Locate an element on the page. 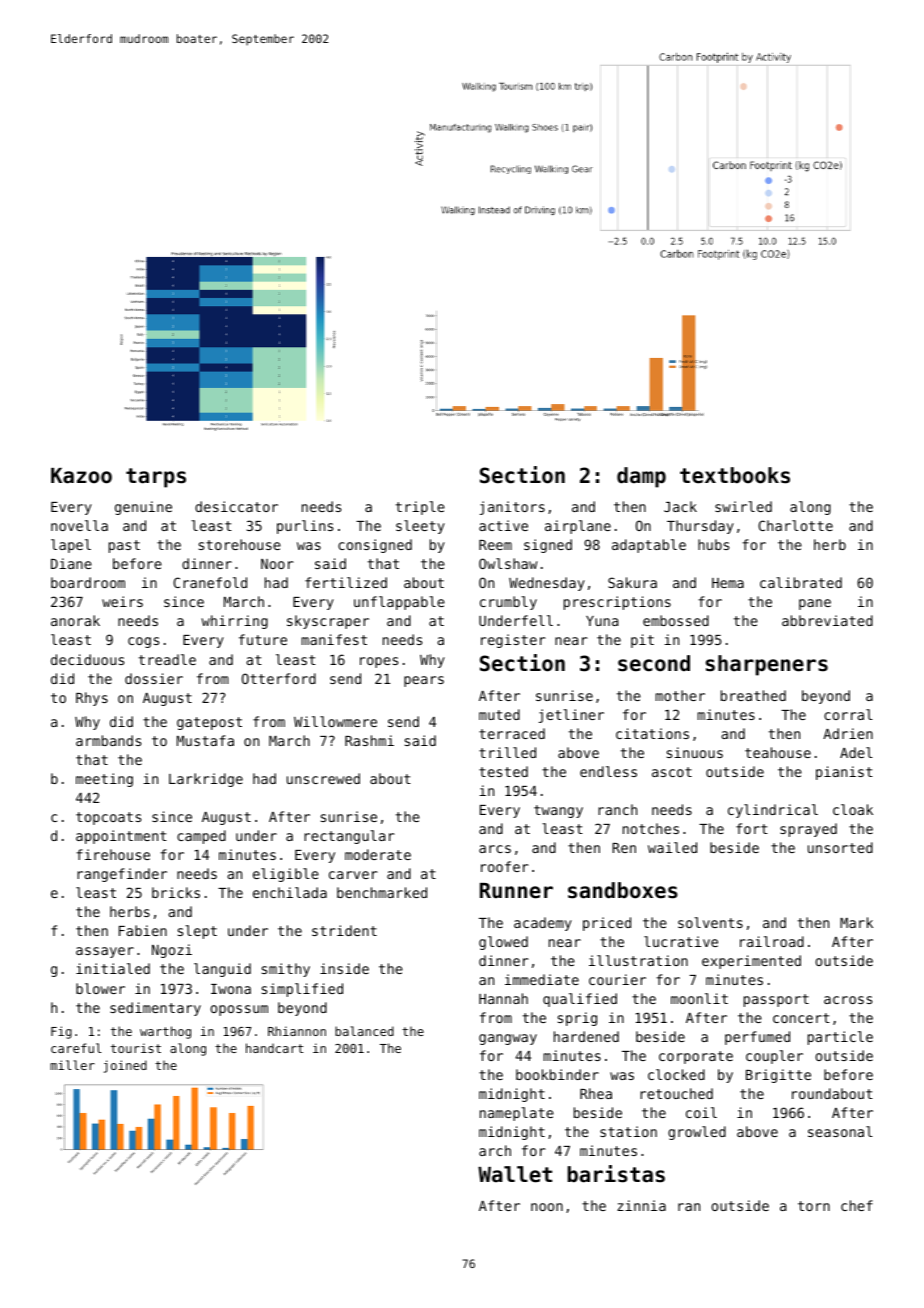 Image resolution: width=924 pixels, height=1308 pixels. citations is located at coordinates (652, 733).
